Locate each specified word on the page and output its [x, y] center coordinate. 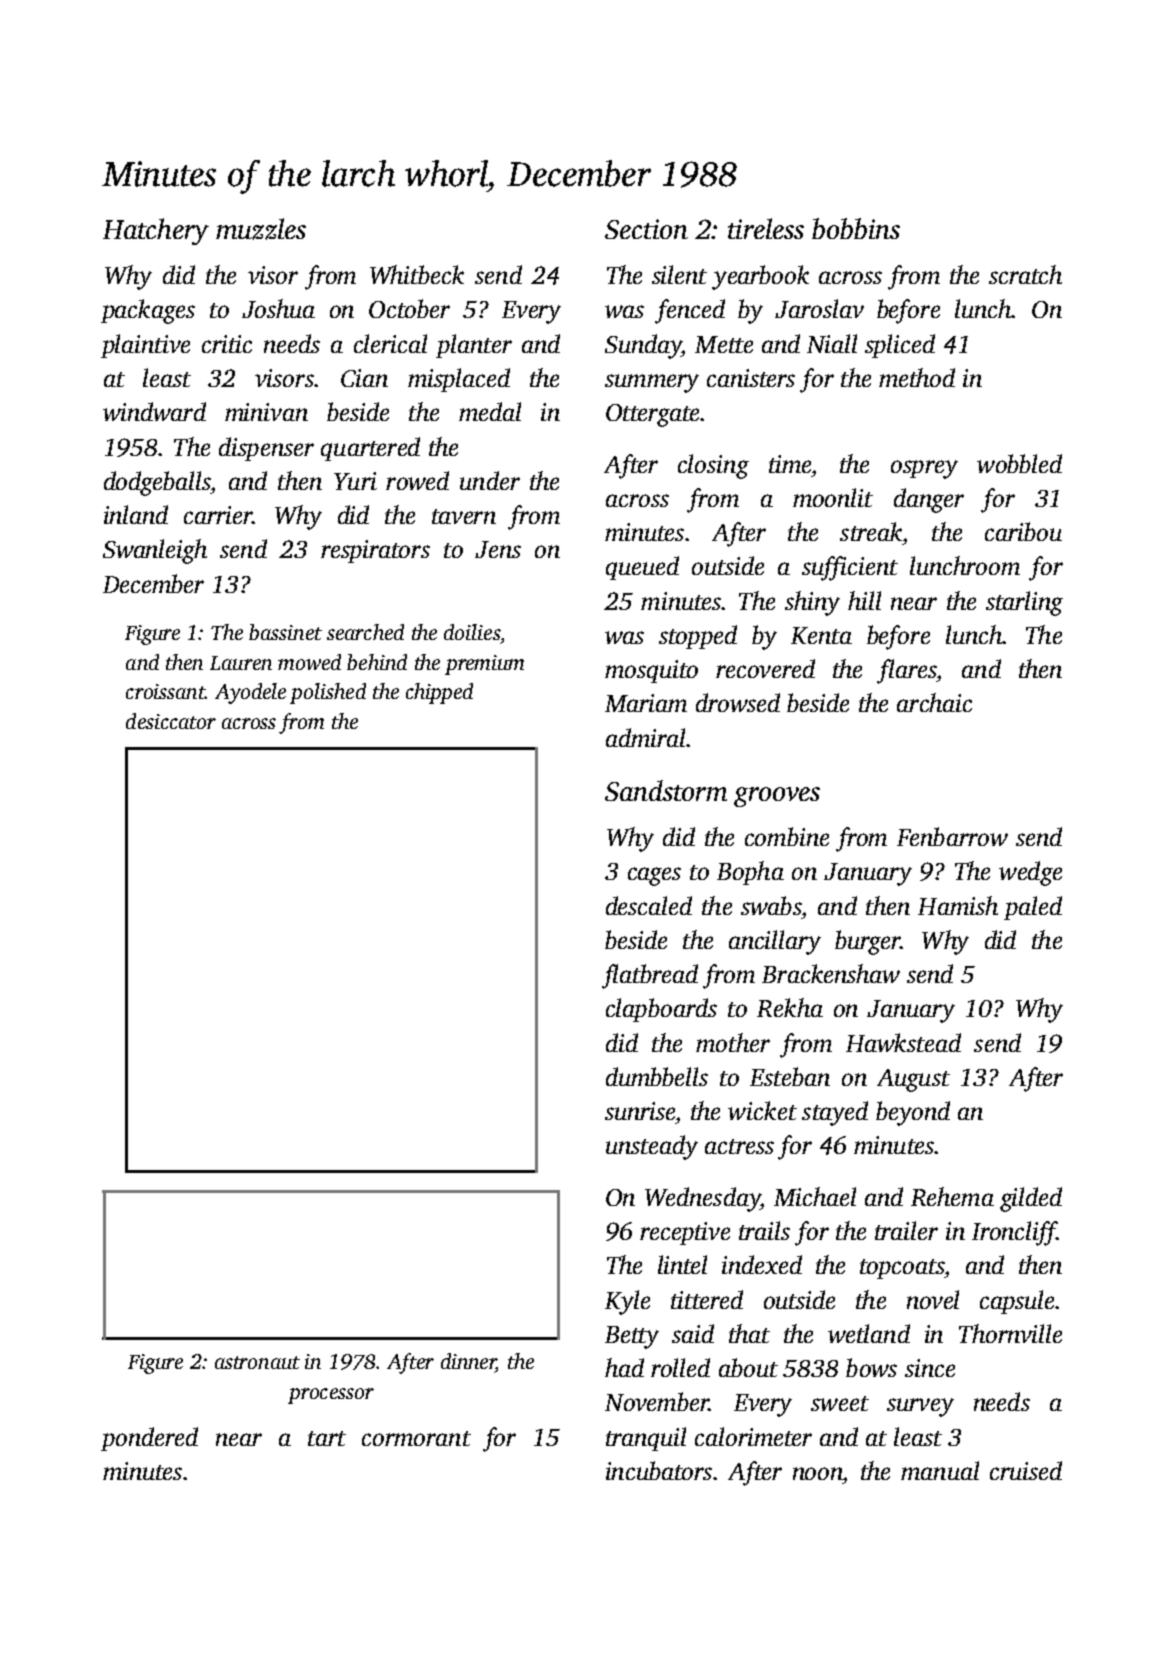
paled [1033, 908]
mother [733, 1042]
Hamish [958, 905]
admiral [645, 737]
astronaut [257, 1362]
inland [136, 514]
